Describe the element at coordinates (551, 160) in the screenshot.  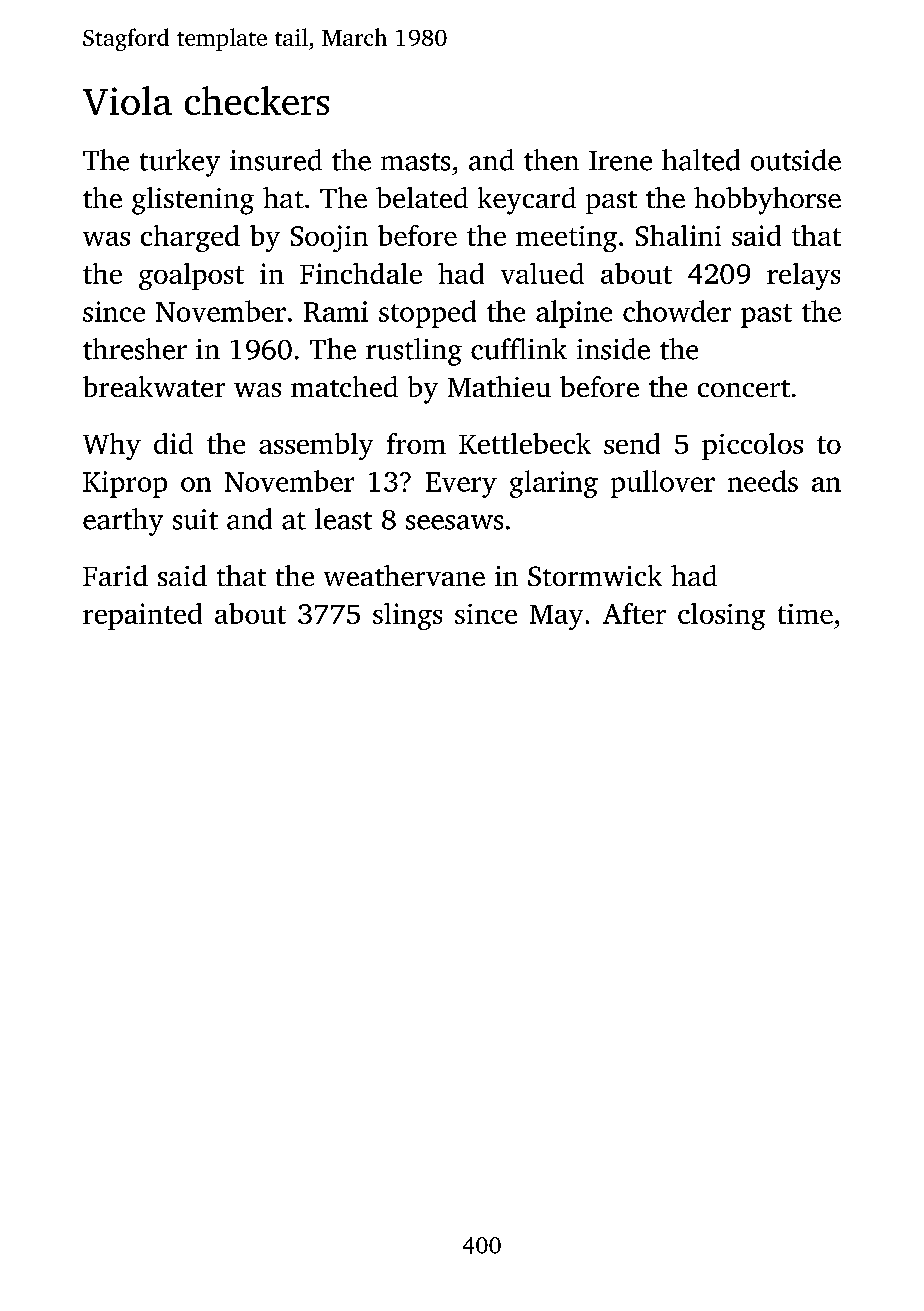
I see `then` at that location.
